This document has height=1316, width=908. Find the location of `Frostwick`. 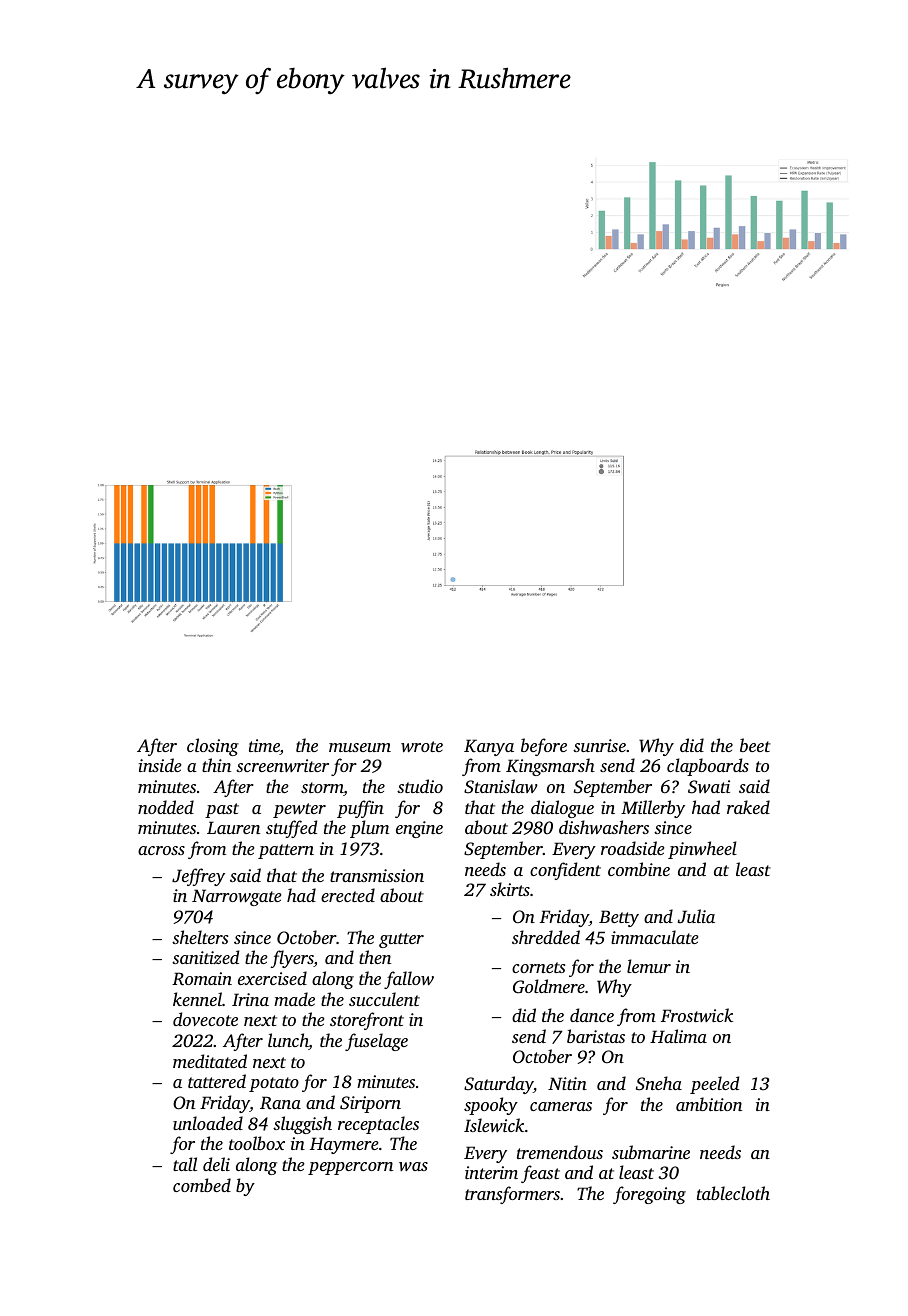

Frostwick is located at coordinates (697, 1015).
